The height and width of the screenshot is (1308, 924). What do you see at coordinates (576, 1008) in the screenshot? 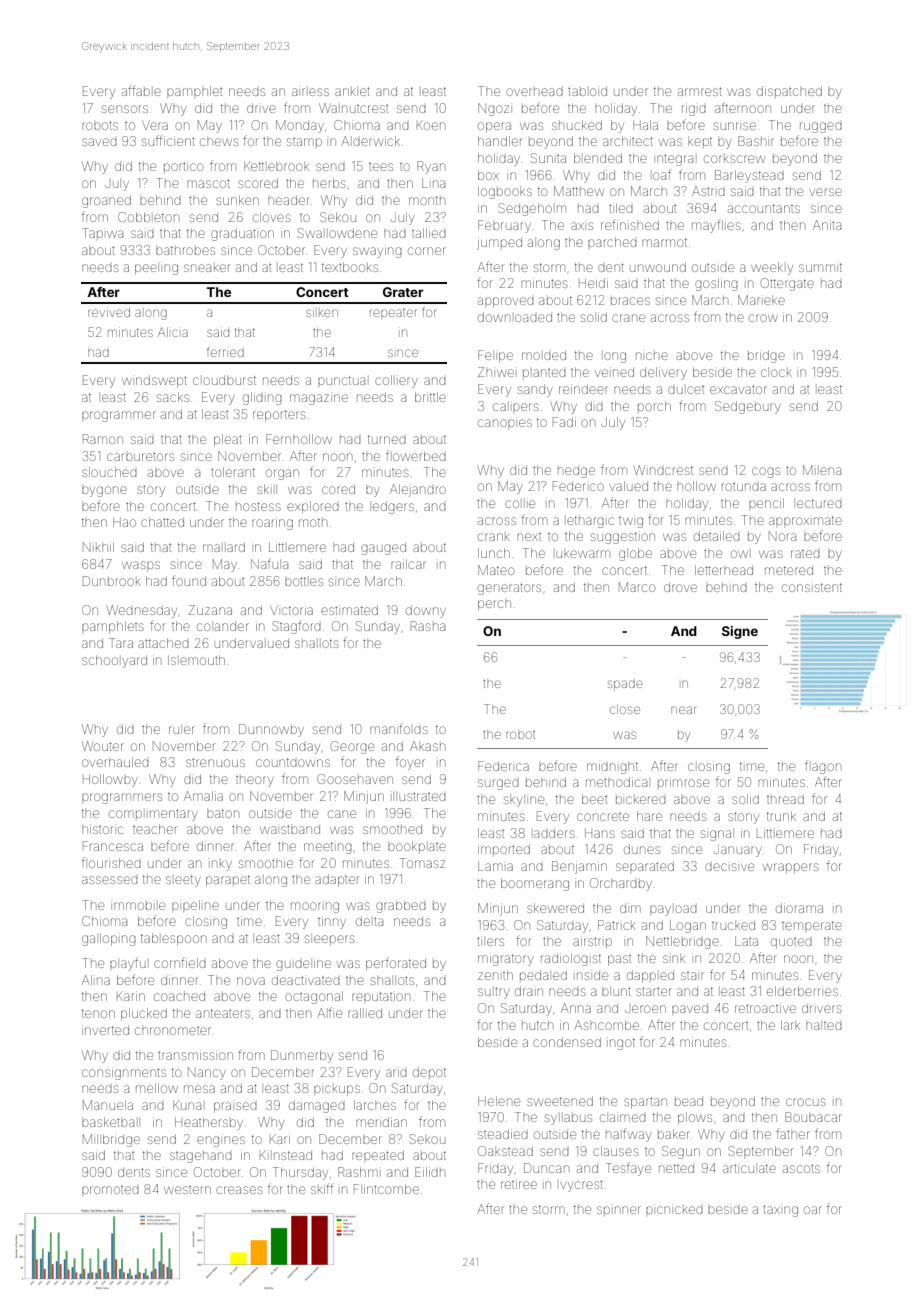
I see `Anna` at bounding box center [576, 1008].
